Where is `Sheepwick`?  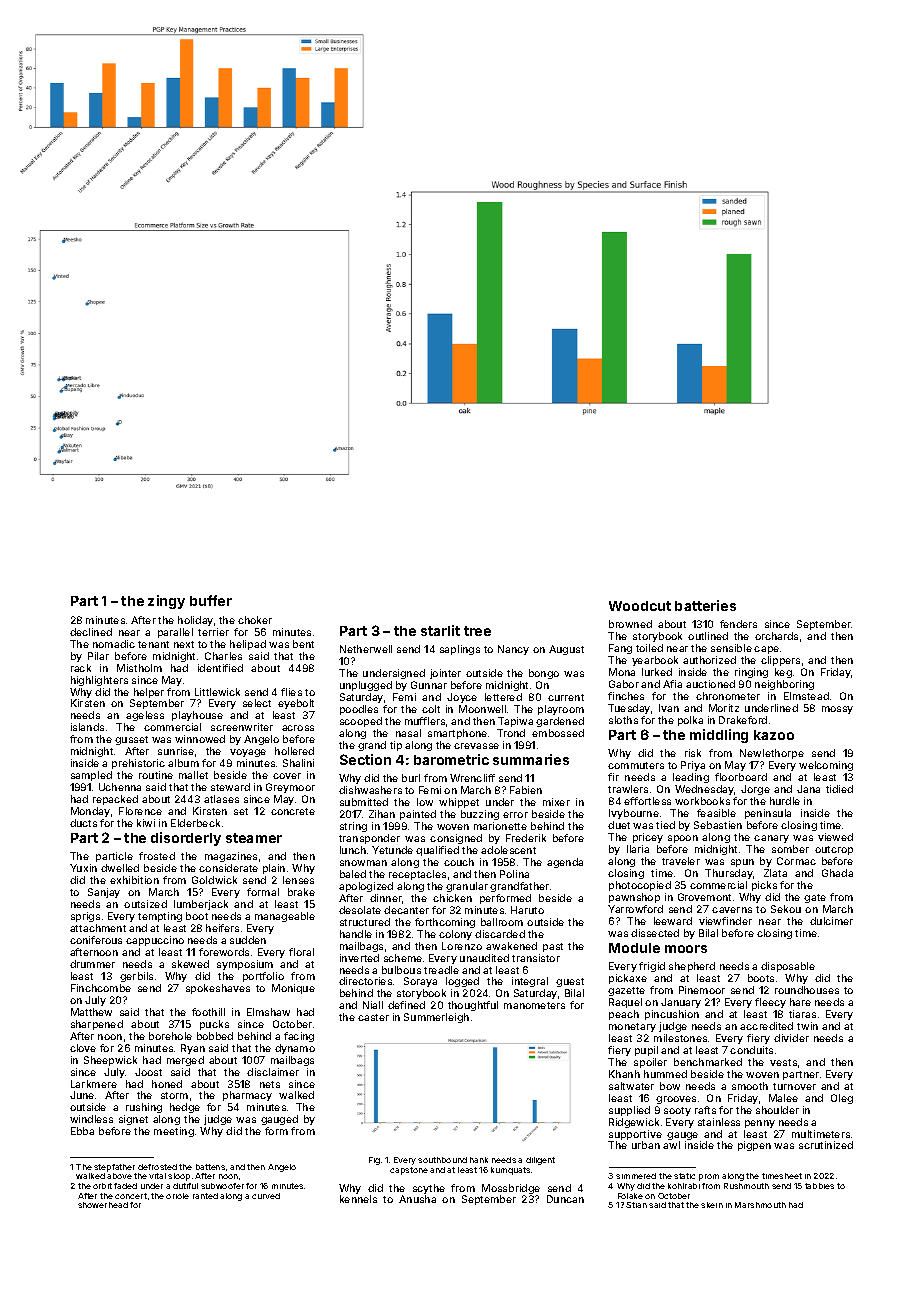
Sheepwick is located at coordinates (110, 1061).
